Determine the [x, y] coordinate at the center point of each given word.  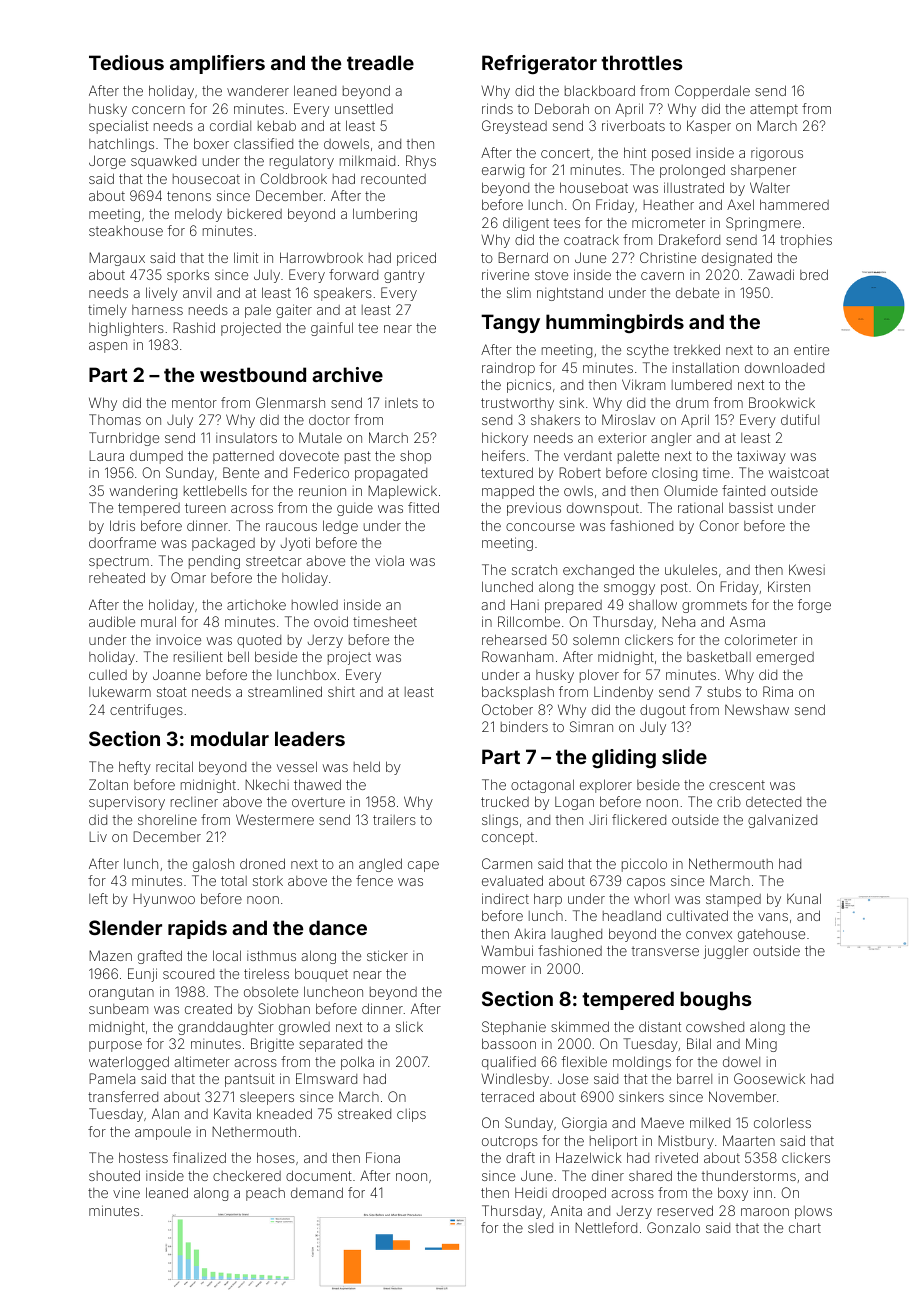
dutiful [800, 419]
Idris [122, 525]
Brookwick [782, 402]
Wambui [507, 950]
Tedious [126, 62]
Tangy [510, 323]
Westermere [275, 819]
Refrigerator [539, 64]
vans [773, 917]
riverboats [633, 125]
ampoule [163, 1133]
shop [415, 457]
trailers [394, 820]
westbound [253, 374]
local [227, 955]
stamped [733, 900]
